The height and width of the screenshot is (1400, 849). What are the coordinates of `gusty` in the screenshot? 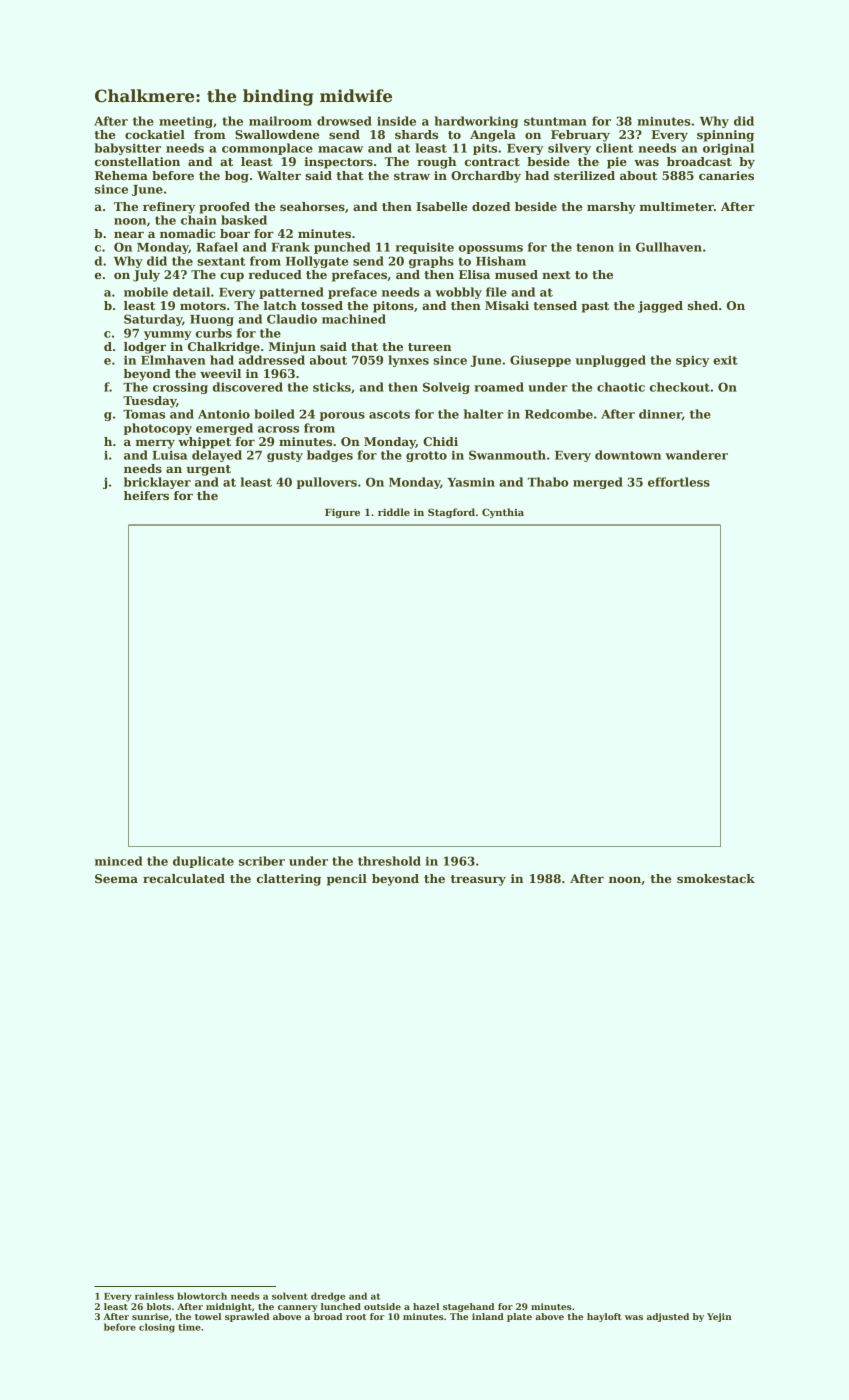 It's located at (285, 456).
